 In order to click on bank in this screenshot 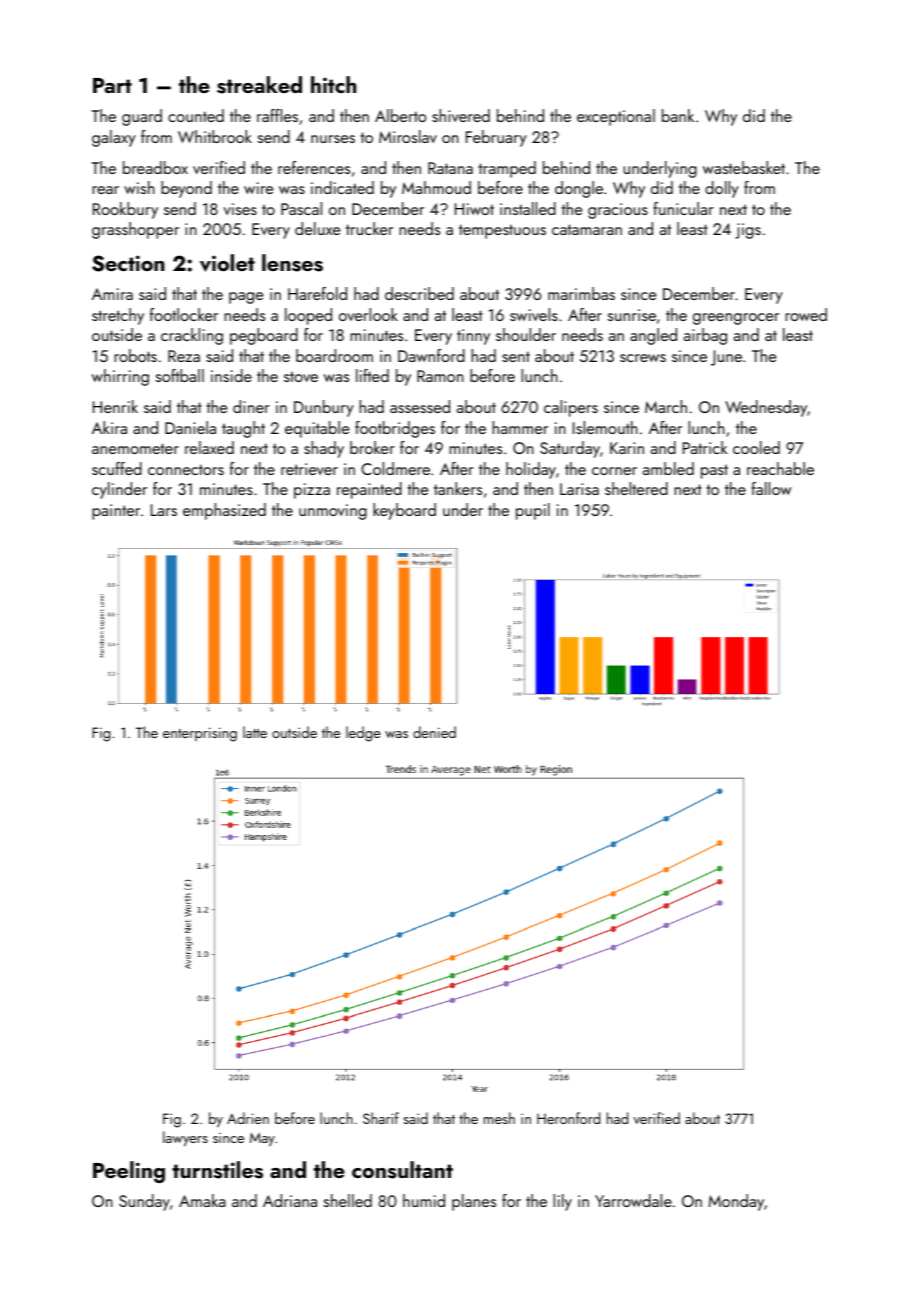, I will do `click(678, 115)`.
